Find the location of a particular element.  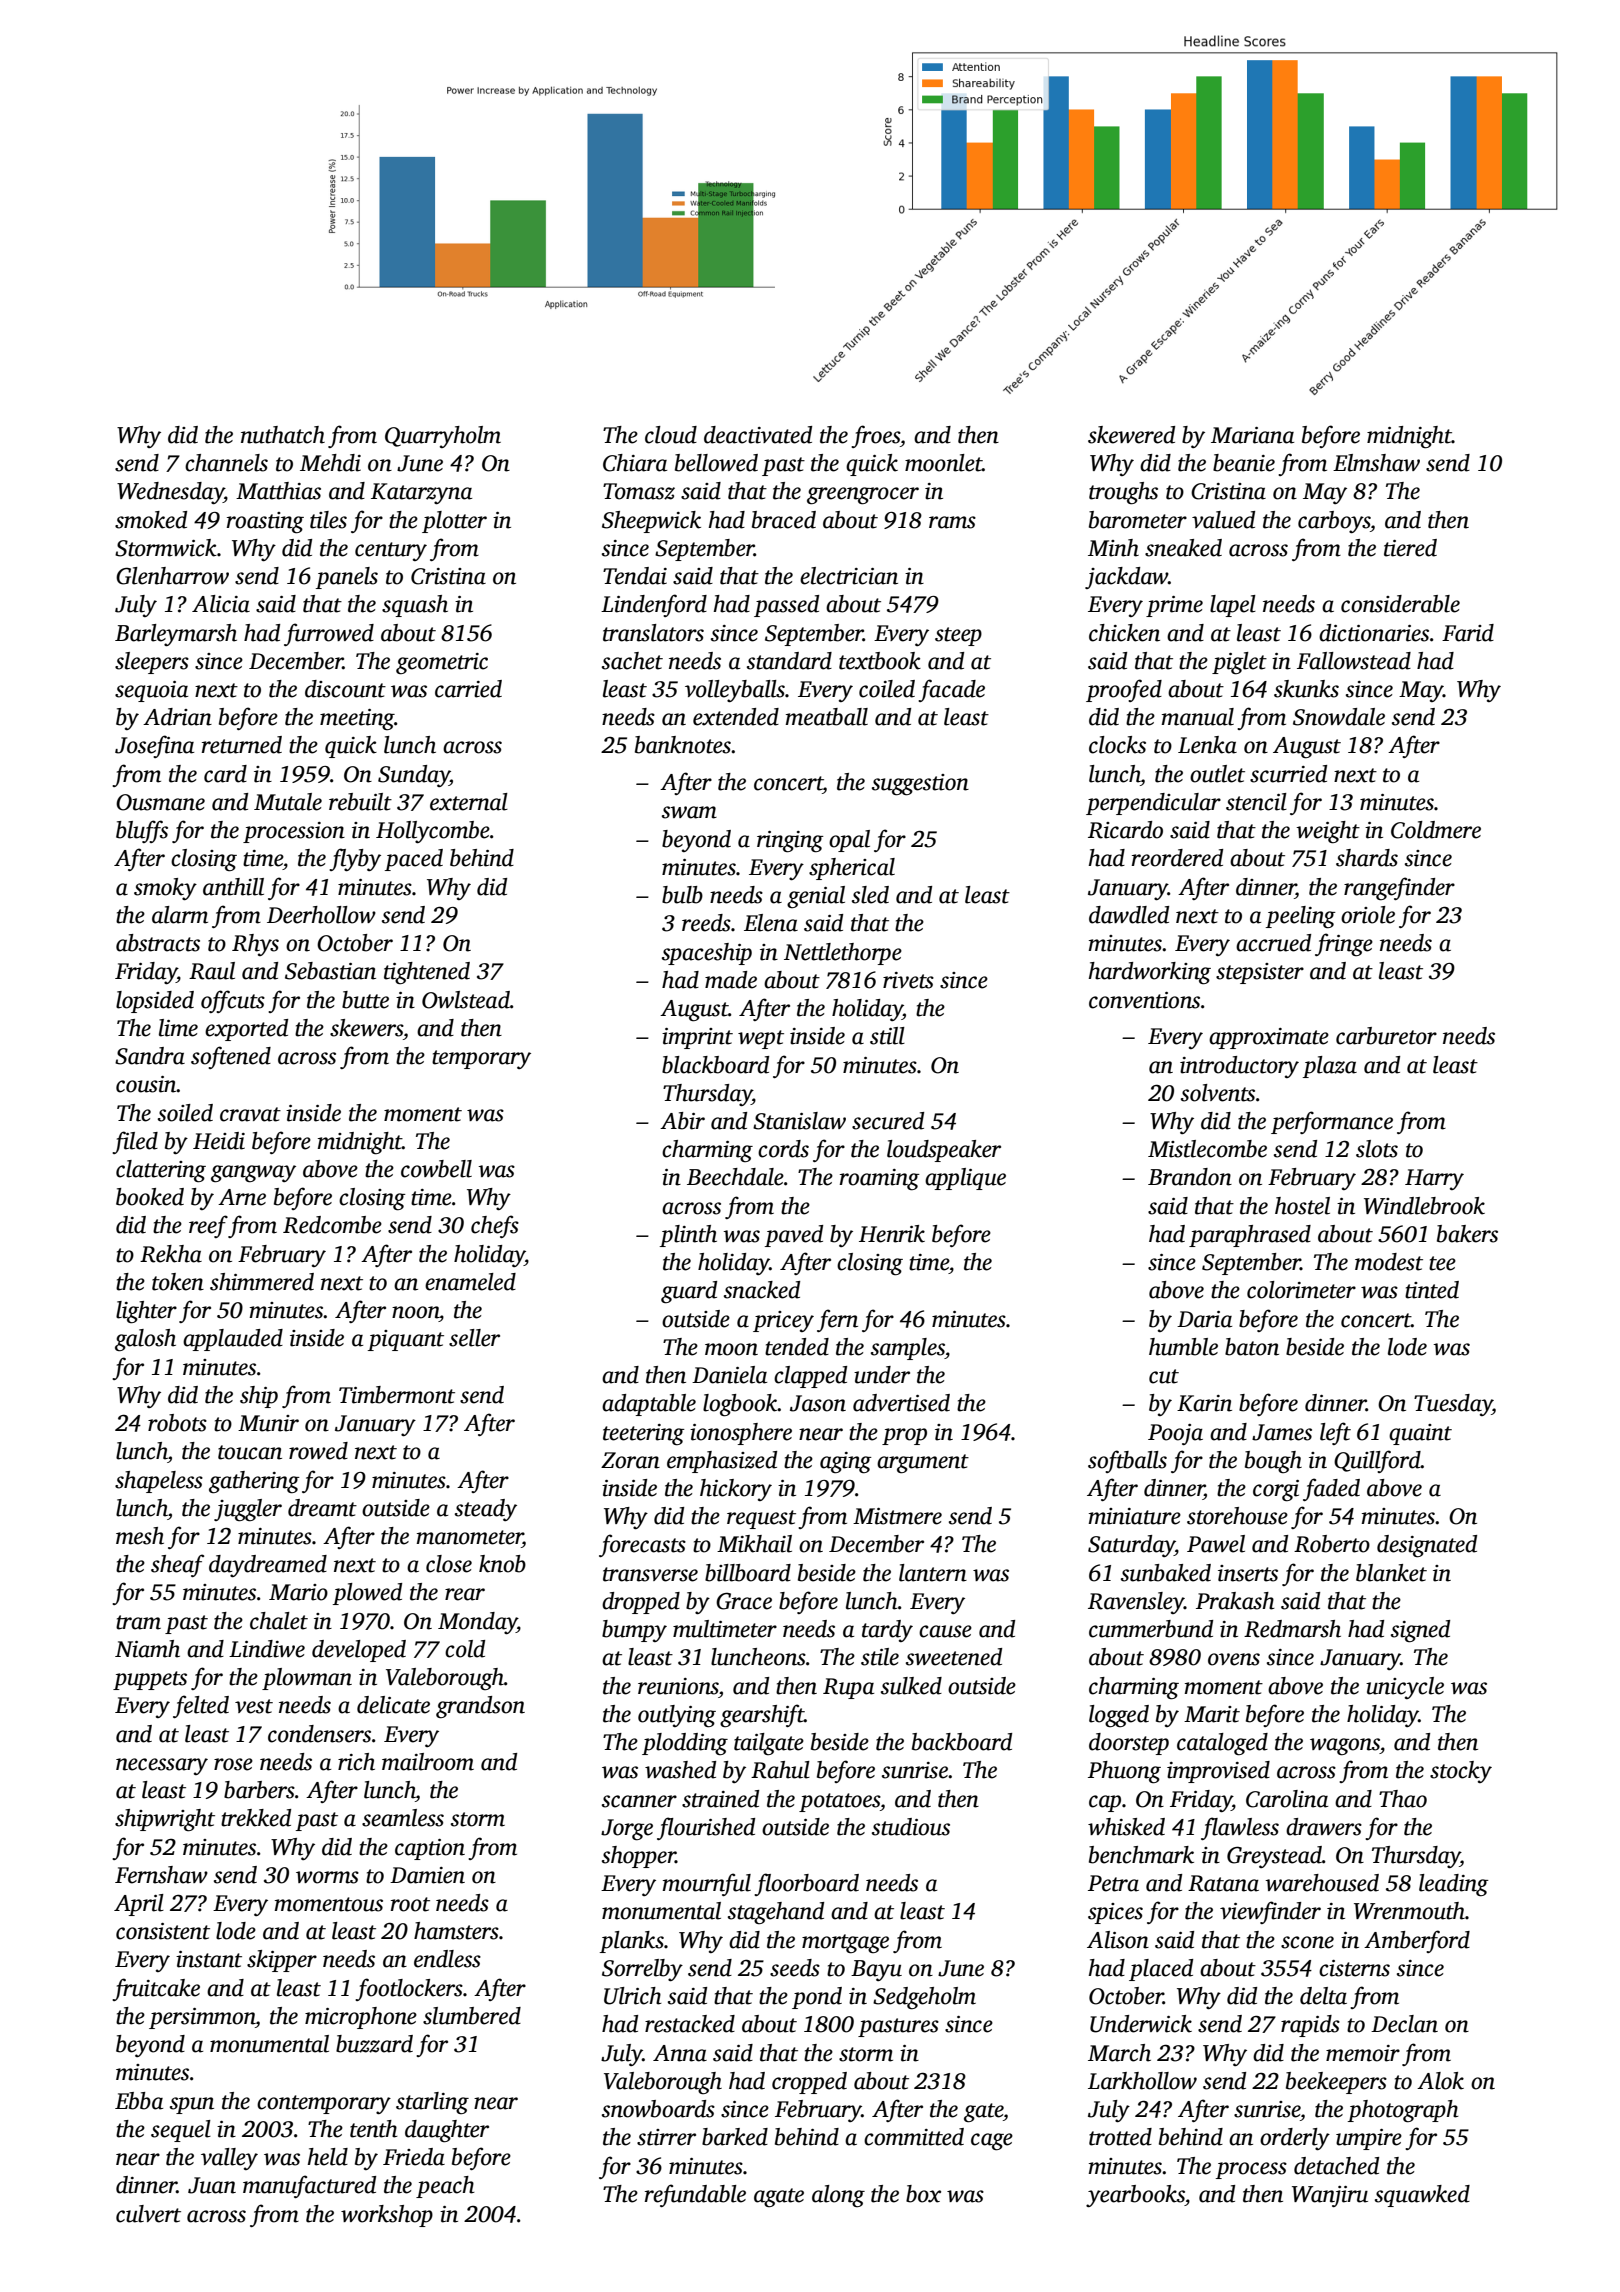

fringe is located at coordinates (1344, 944).
